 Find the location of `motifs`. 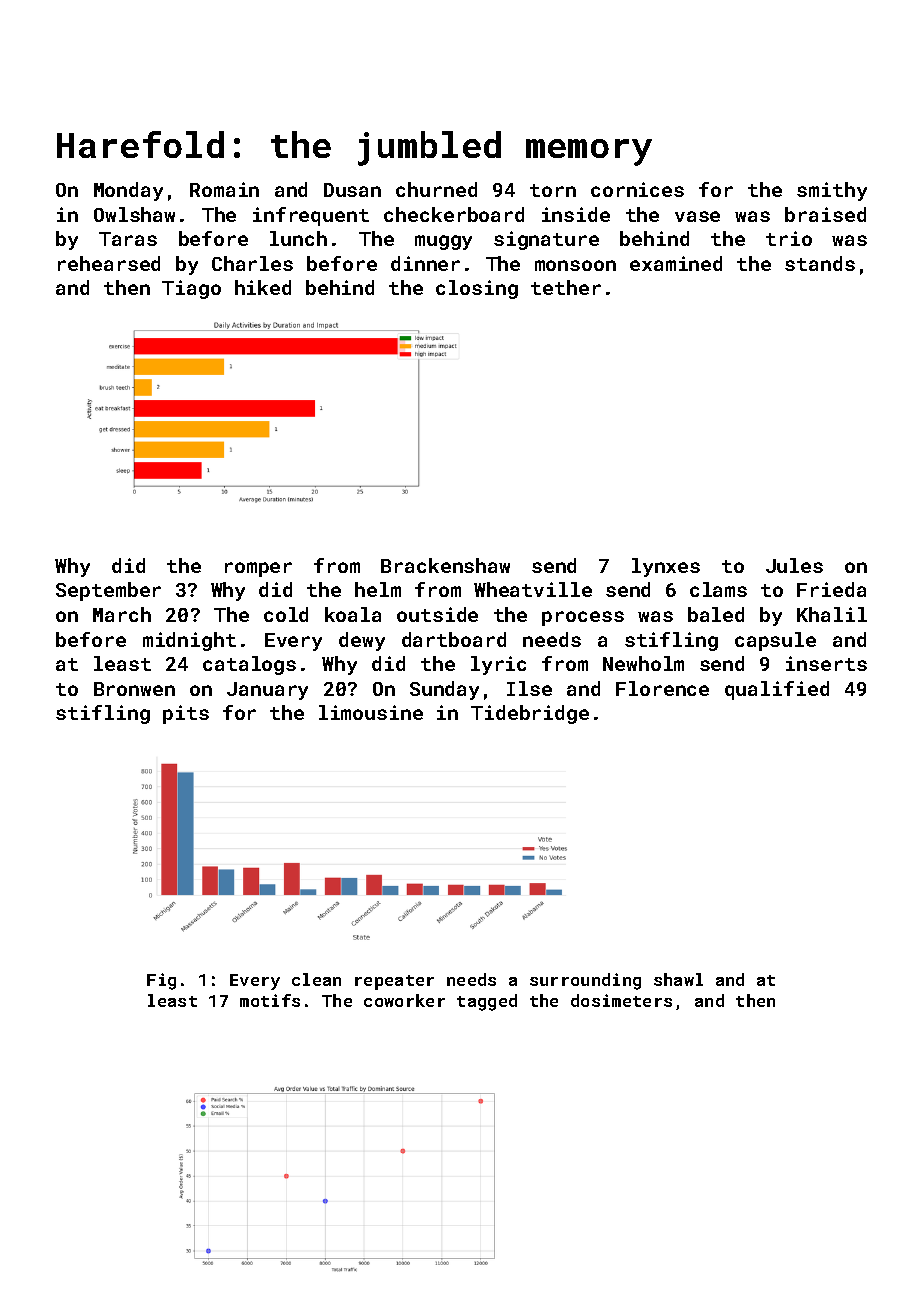

motifs is located at coordinates (270, 1000).
